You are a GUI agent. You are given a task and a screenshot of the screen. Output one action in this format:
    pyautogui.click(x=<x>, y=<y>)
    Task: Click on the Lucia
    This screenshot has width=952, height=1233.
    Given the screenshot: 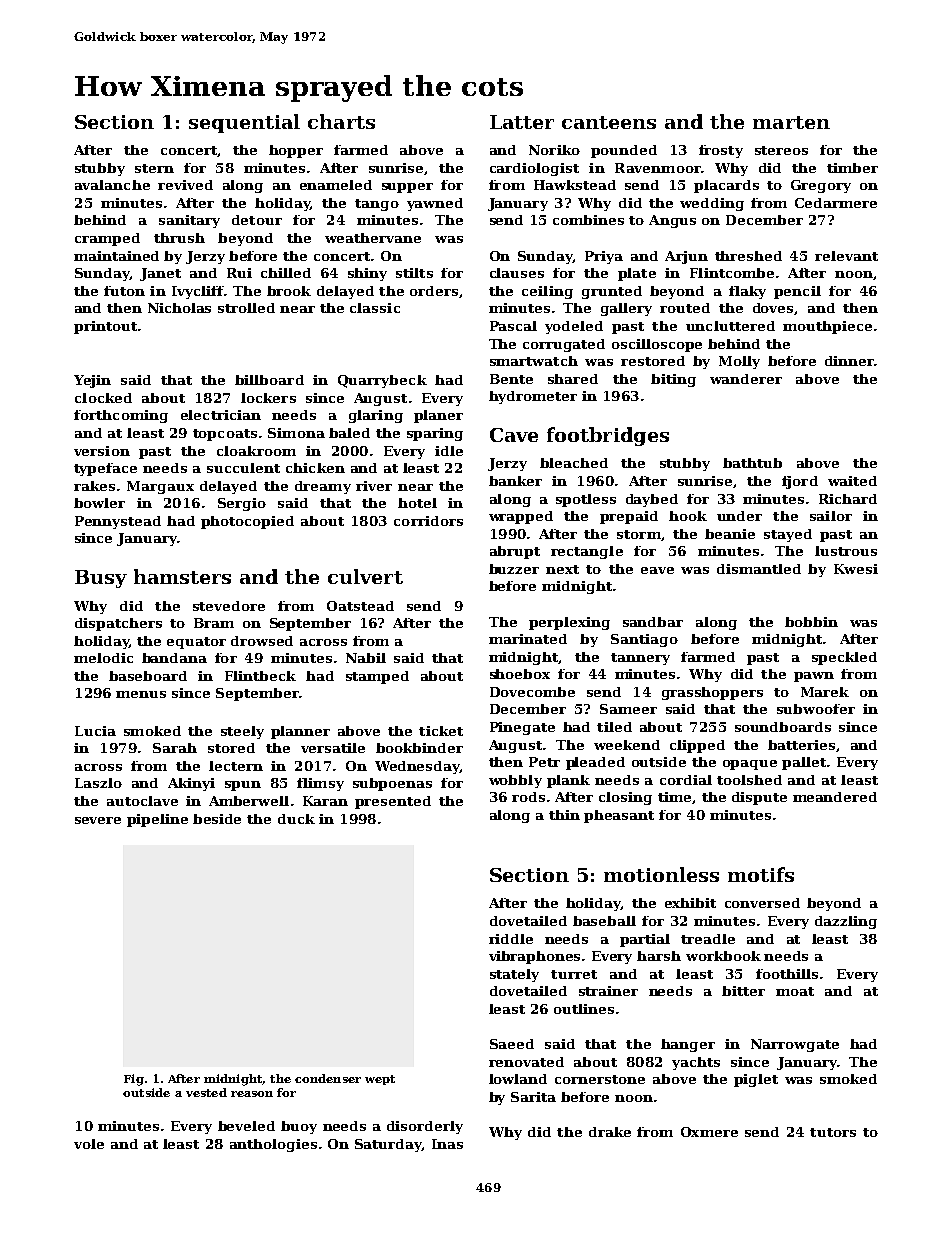 What is the action you would take?
    pyautogui.click(x=95, y=731)
